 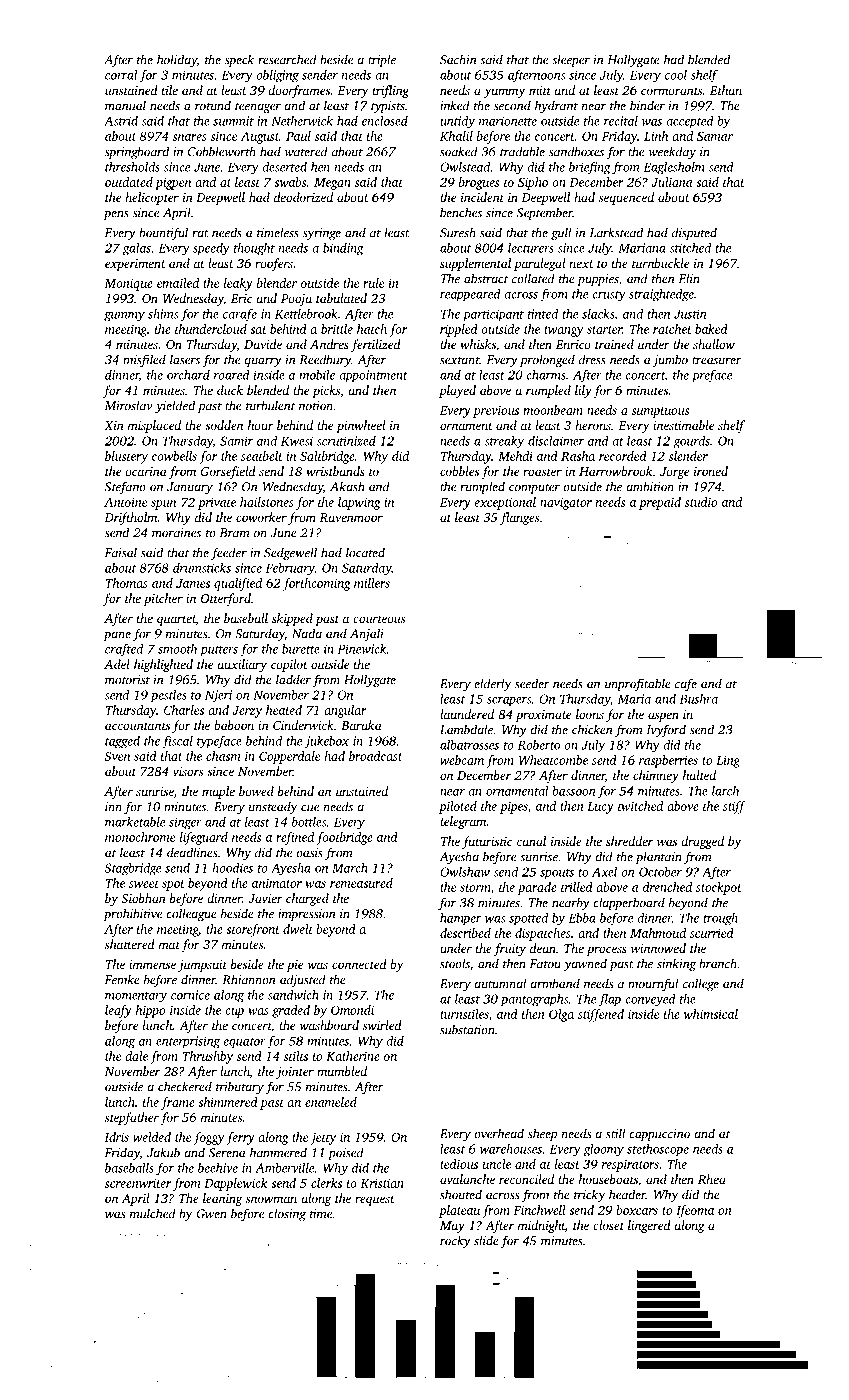 What do you see at coordinates (459, 1211) in the page?
I see `plateau` at bounding box center [459, 1211].
